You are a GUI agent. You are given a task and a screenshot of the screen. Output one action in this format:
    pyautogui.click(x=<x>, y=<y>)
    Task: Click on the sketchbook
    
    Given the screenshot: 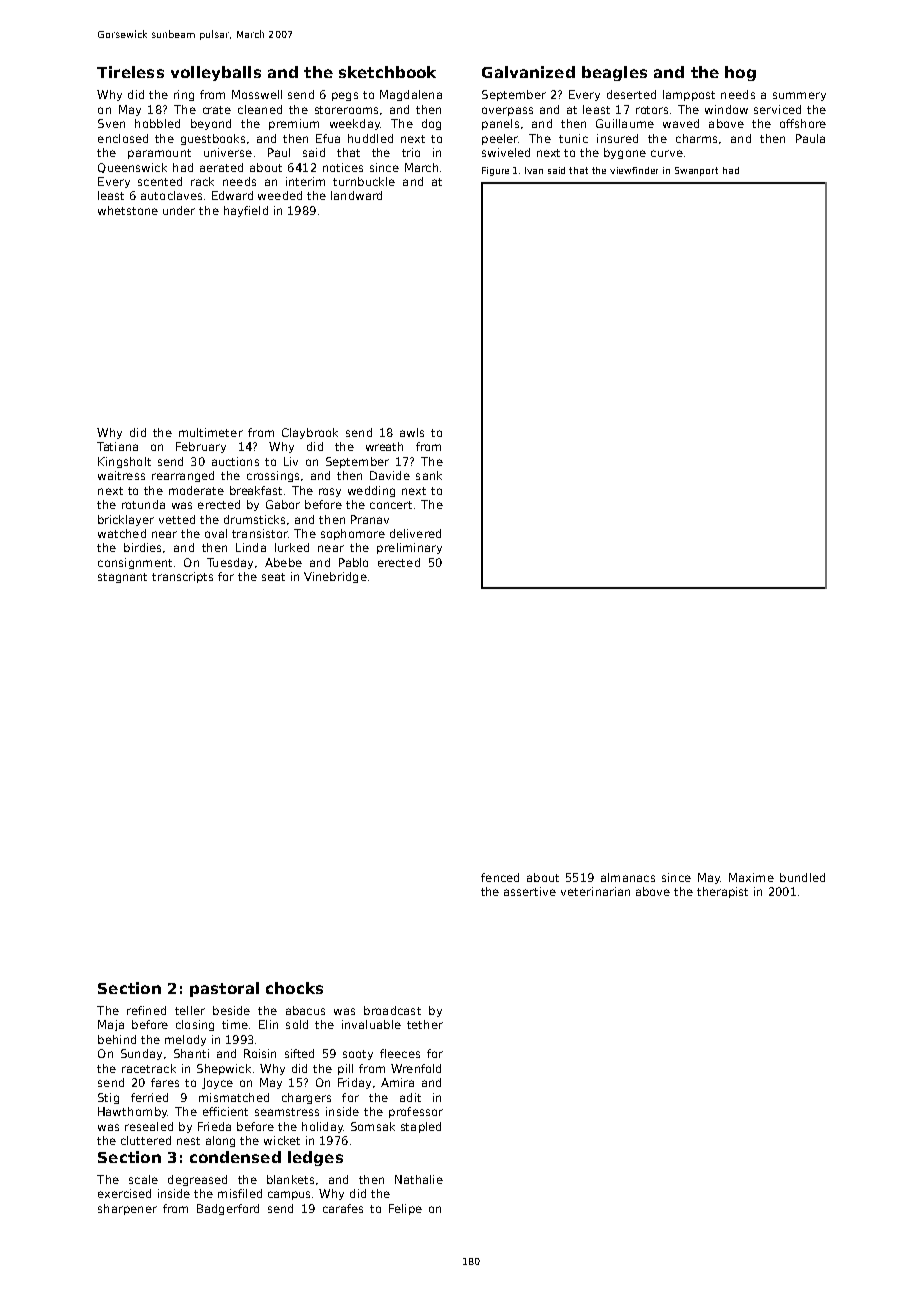 What is the action you would take?
    pyautogui.click(x=387, y=72)
